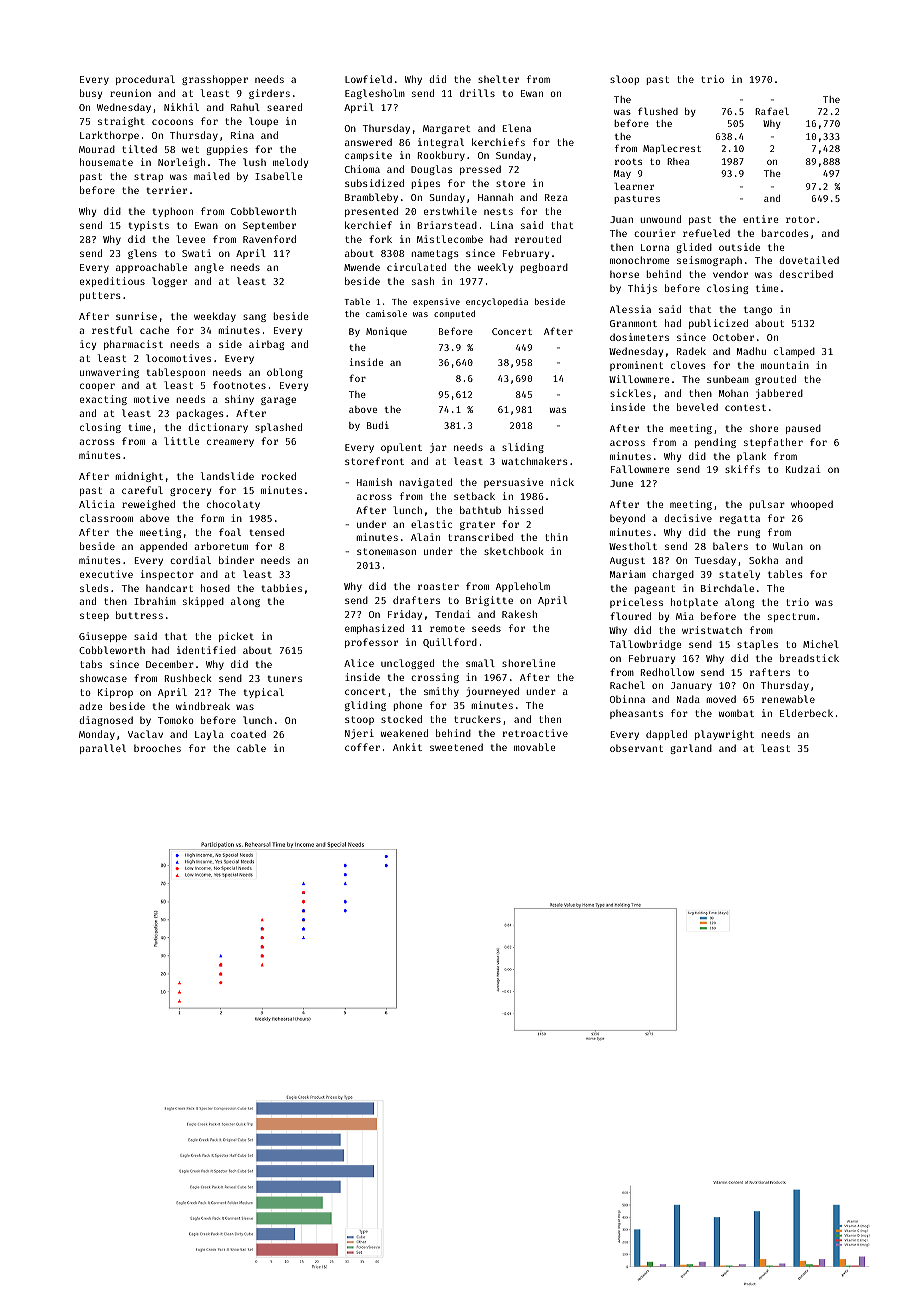  Describe the element at coordinates (727, 588) in the screenshot. I see `Birchdale` at that location.
